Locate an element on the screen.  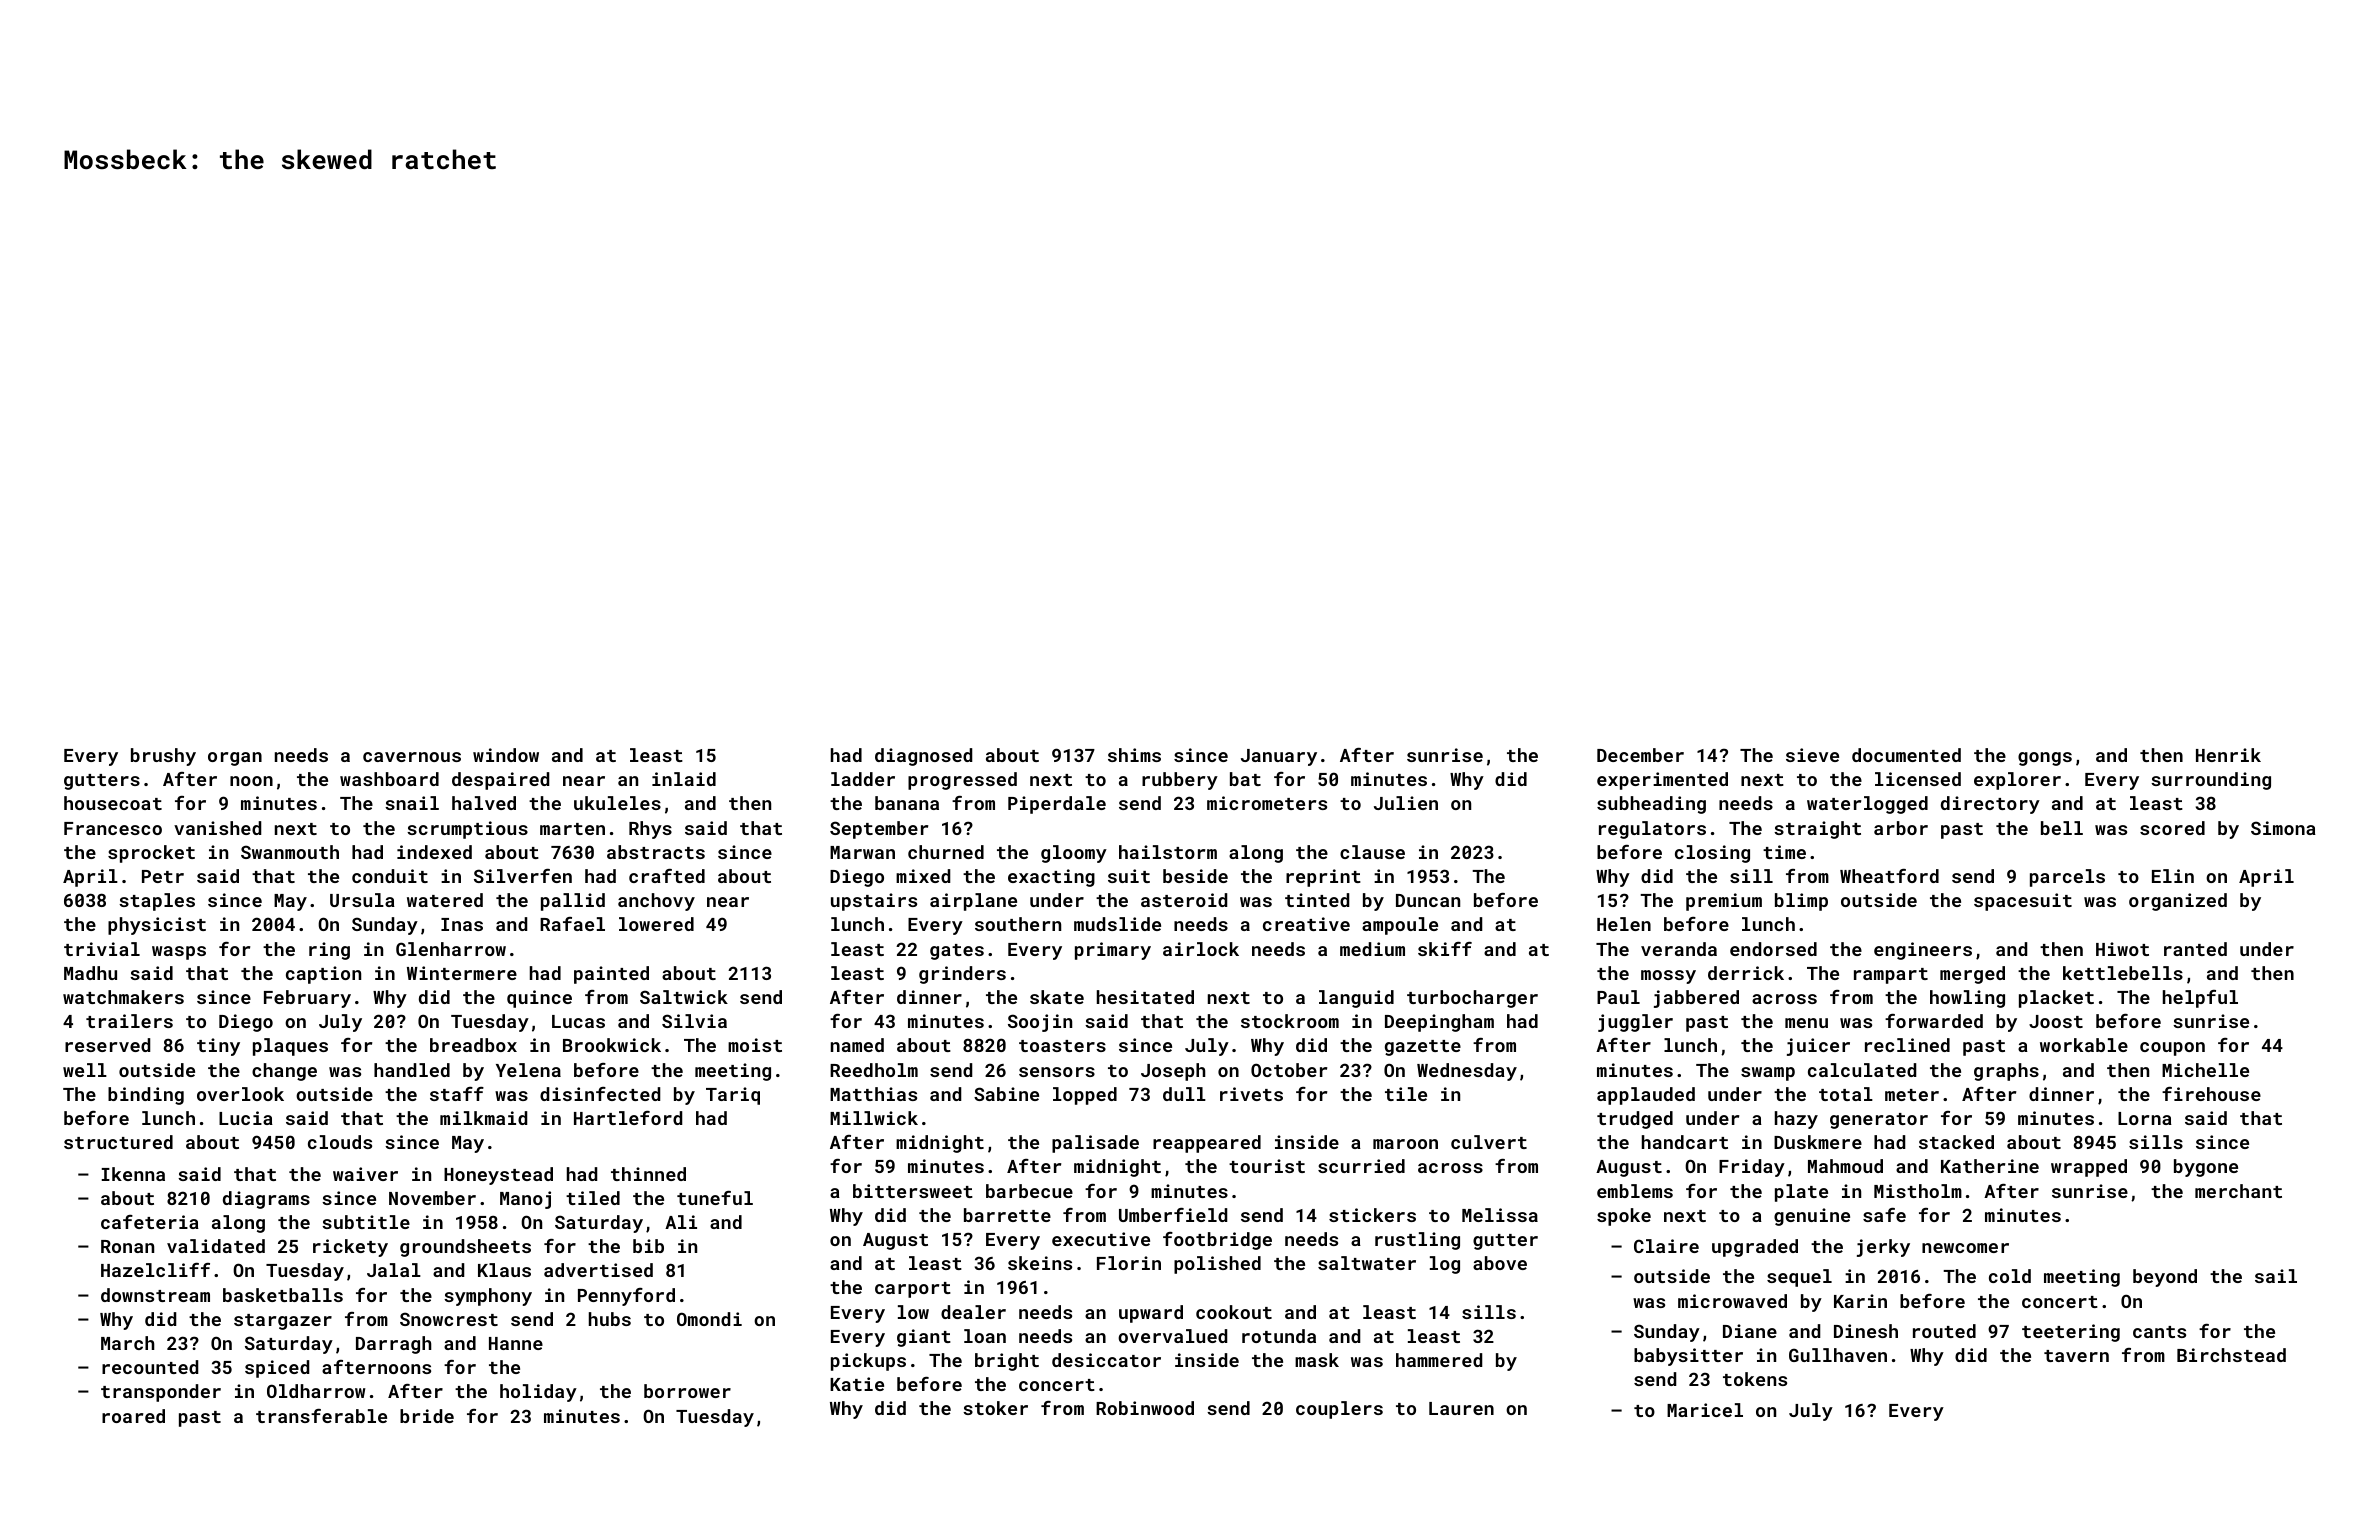
bride is located at coordinates (427, 1416).
